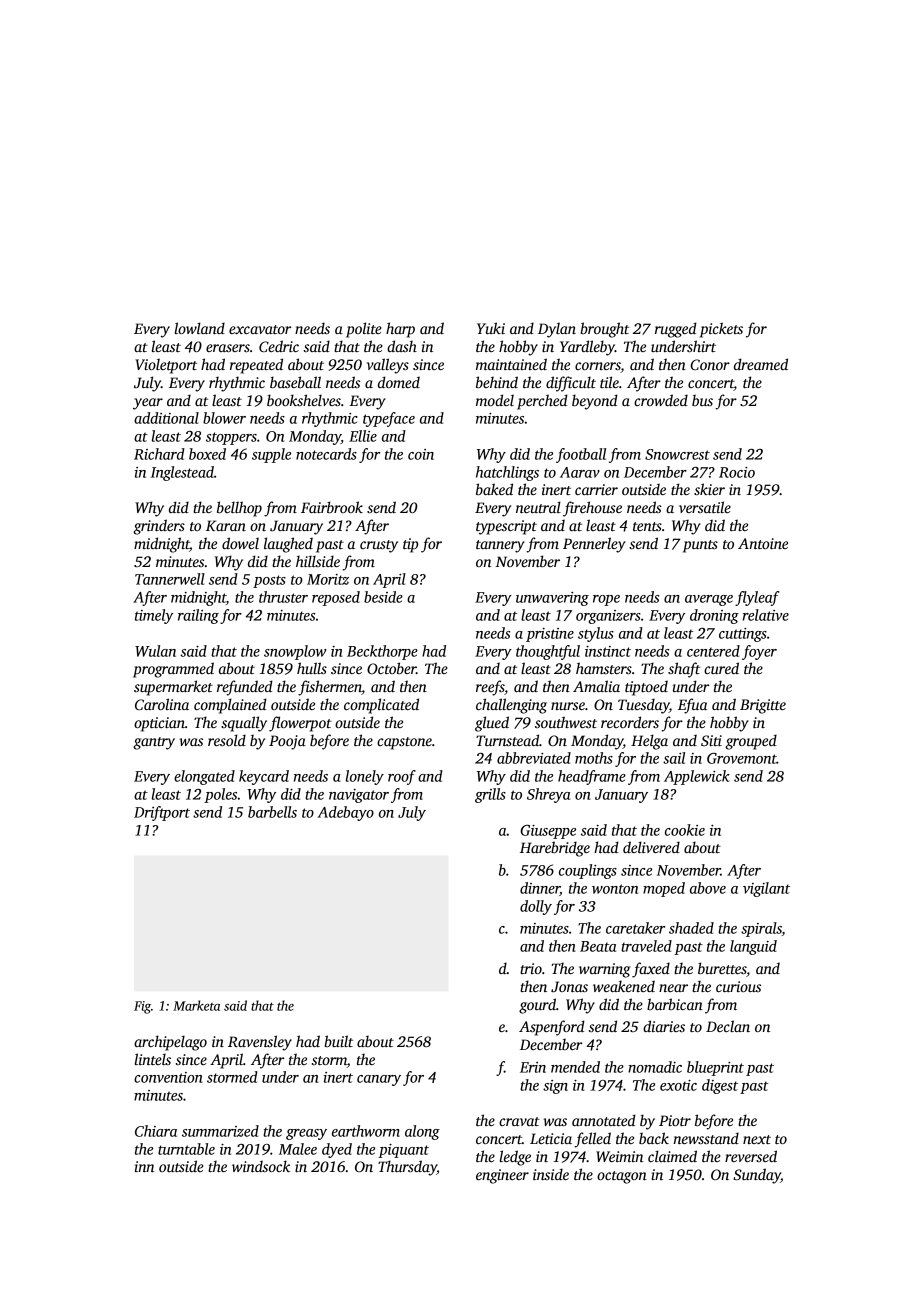 This image has height=1314, width=924. What do you see at coordinates (198, 616) in the image?
I see `railing` at bounding box center [198, 616].
